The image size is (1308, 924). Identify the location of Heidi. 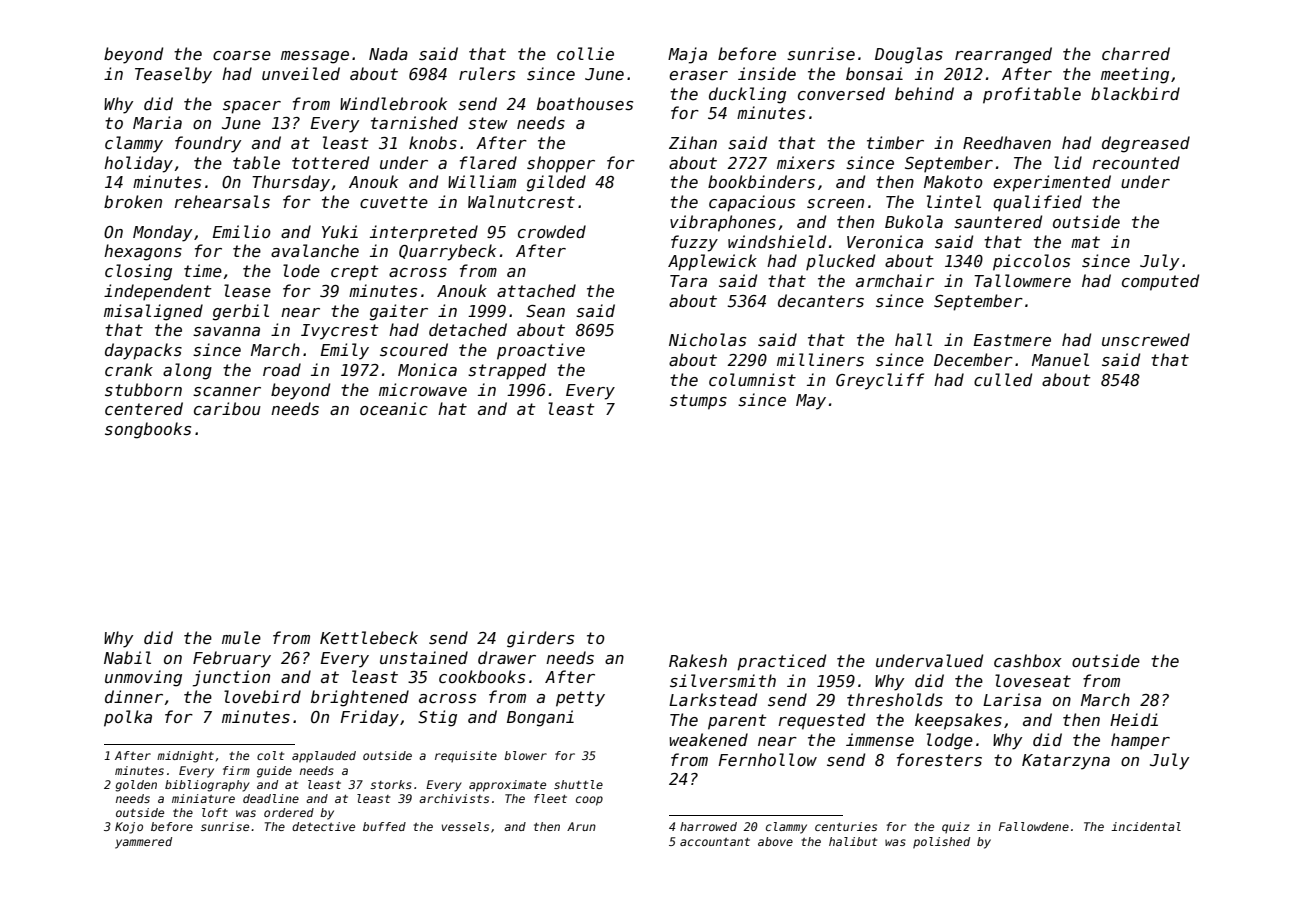
(1134, 719).
